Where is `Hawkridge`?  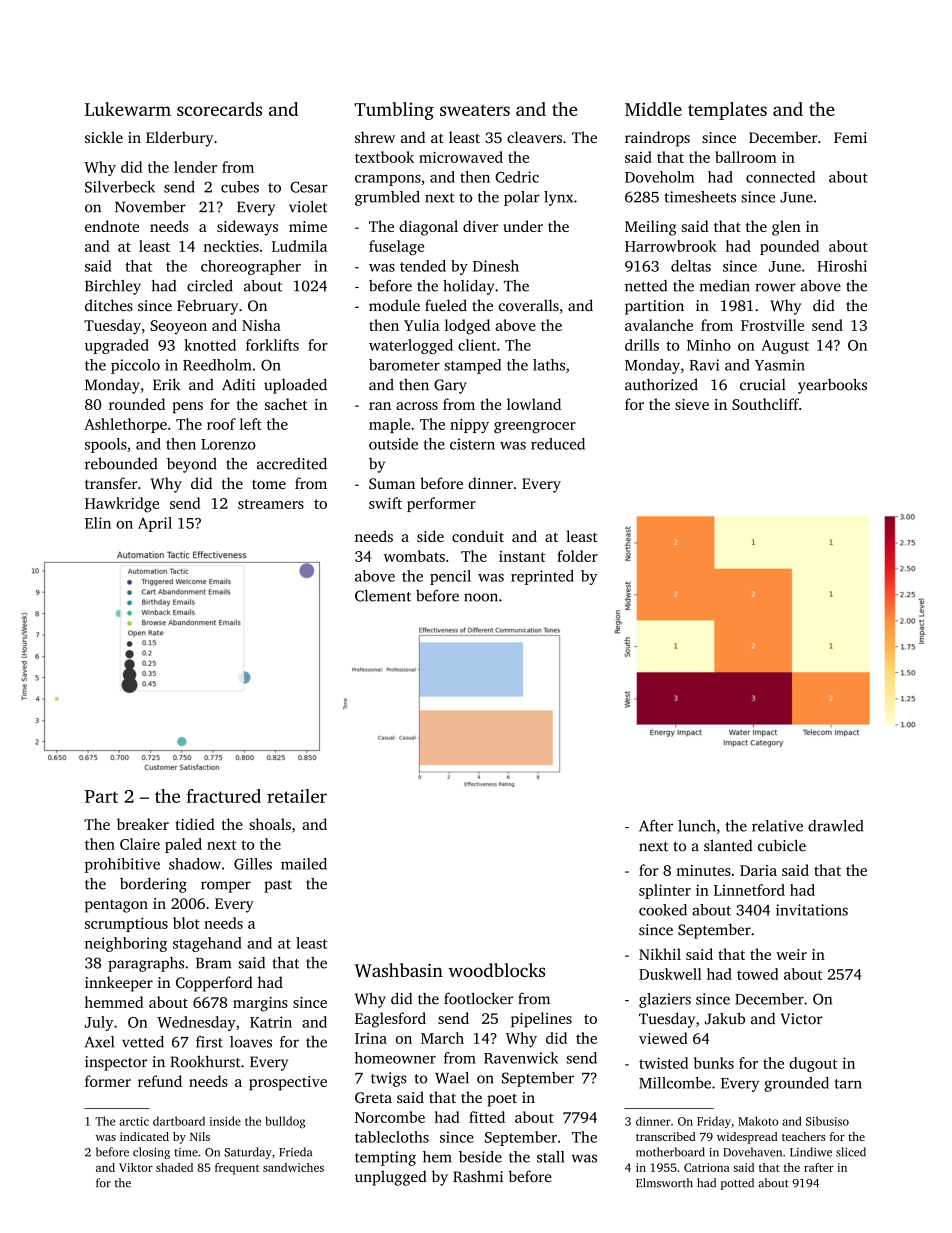 Hawkridge is located at coordinates (122, 505).
